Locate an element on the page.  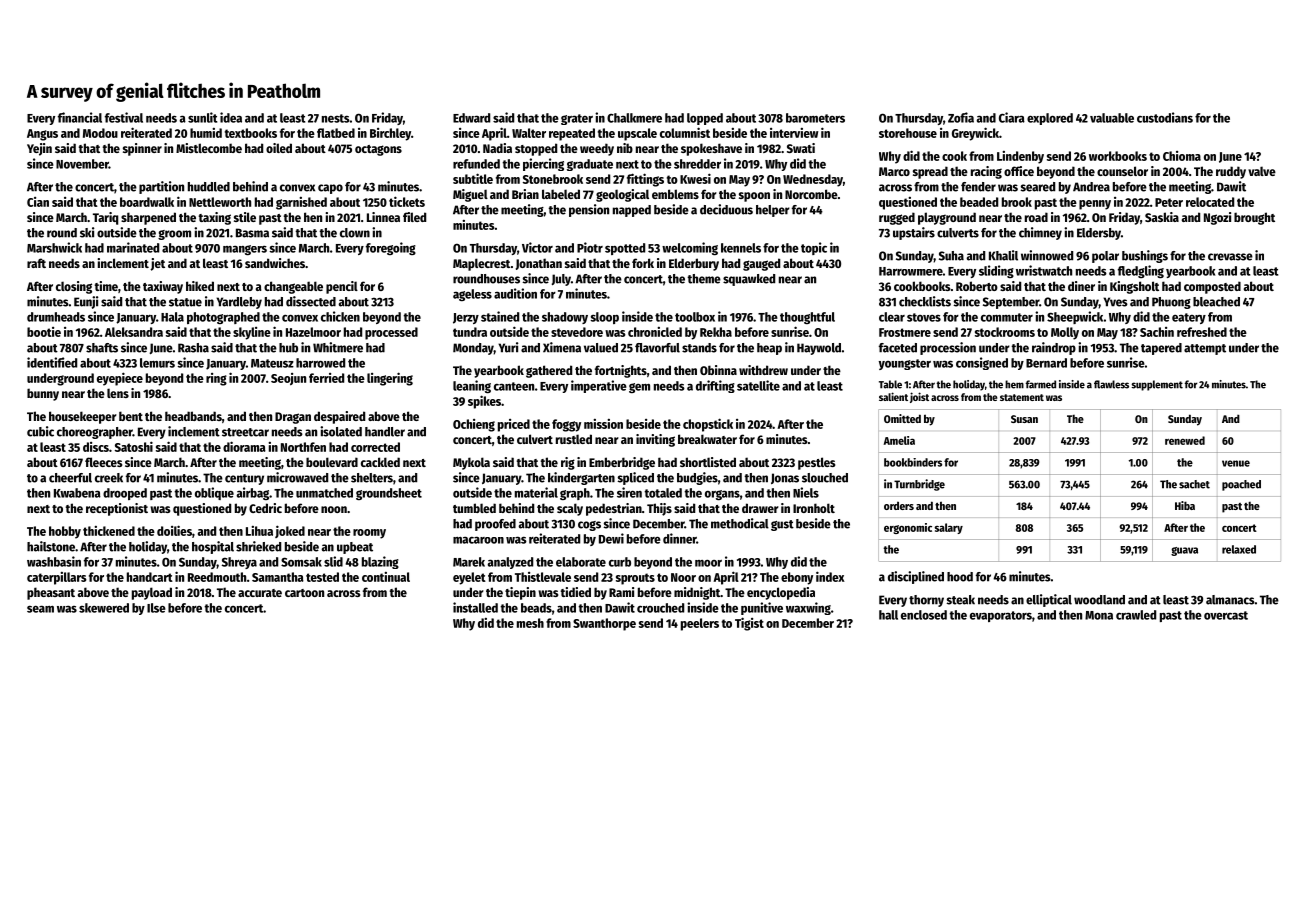
nests is located at coordinates (336, 118).
